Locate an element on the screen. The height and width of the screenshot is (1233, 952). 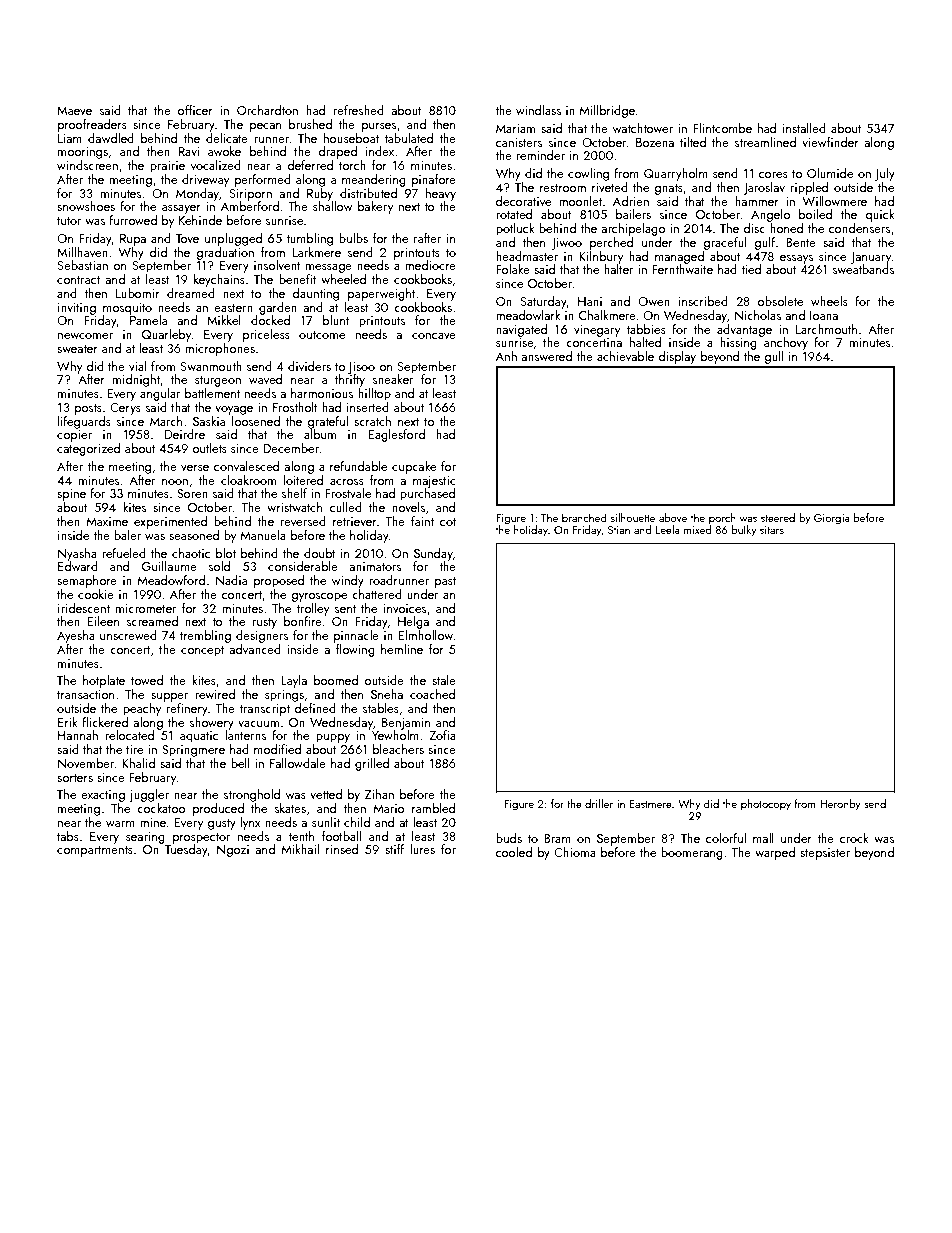
snowshoes is located at coordinates (86, 206).
